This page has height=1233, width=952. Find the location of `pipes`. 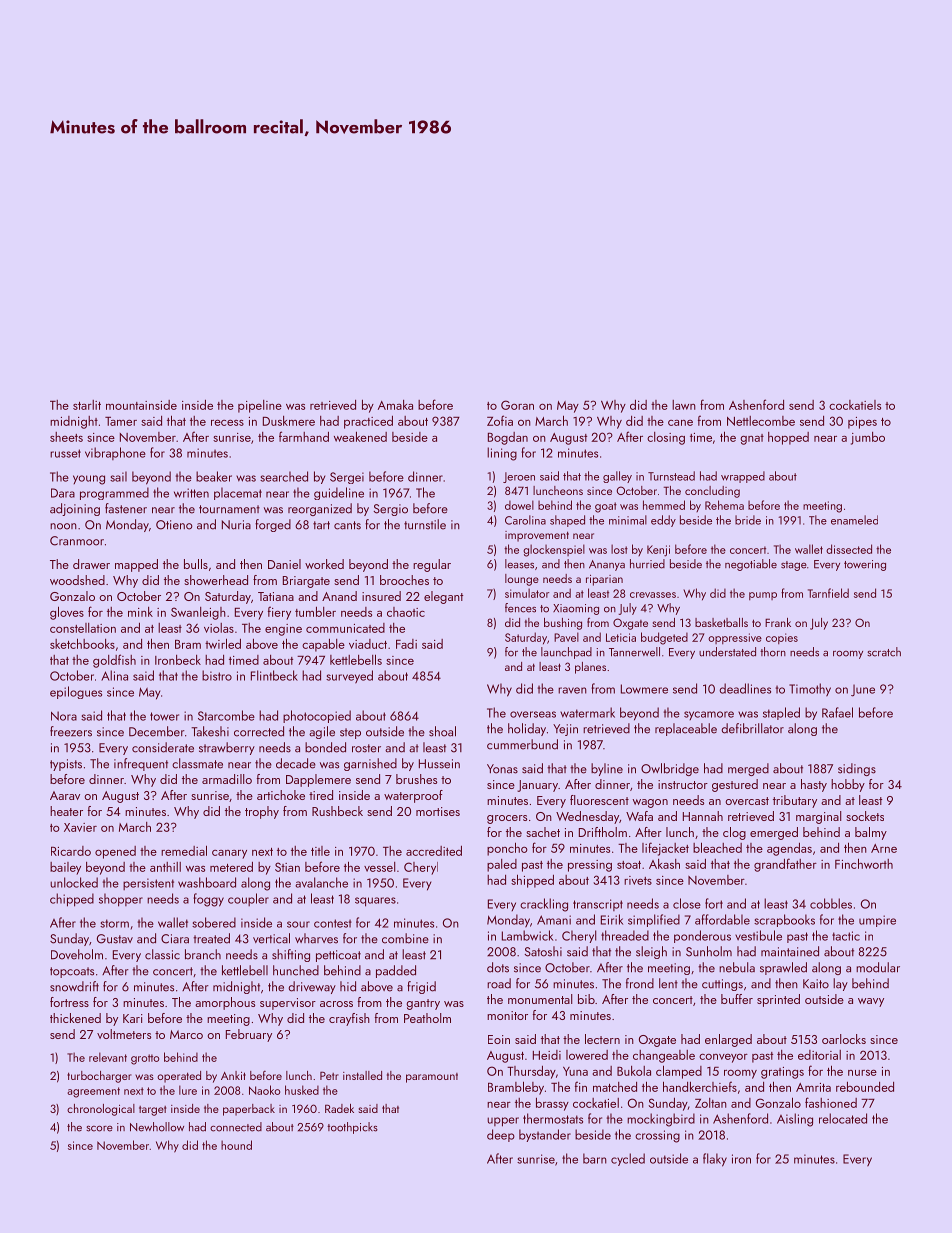

pipes is located at coordinates (862, 423).
